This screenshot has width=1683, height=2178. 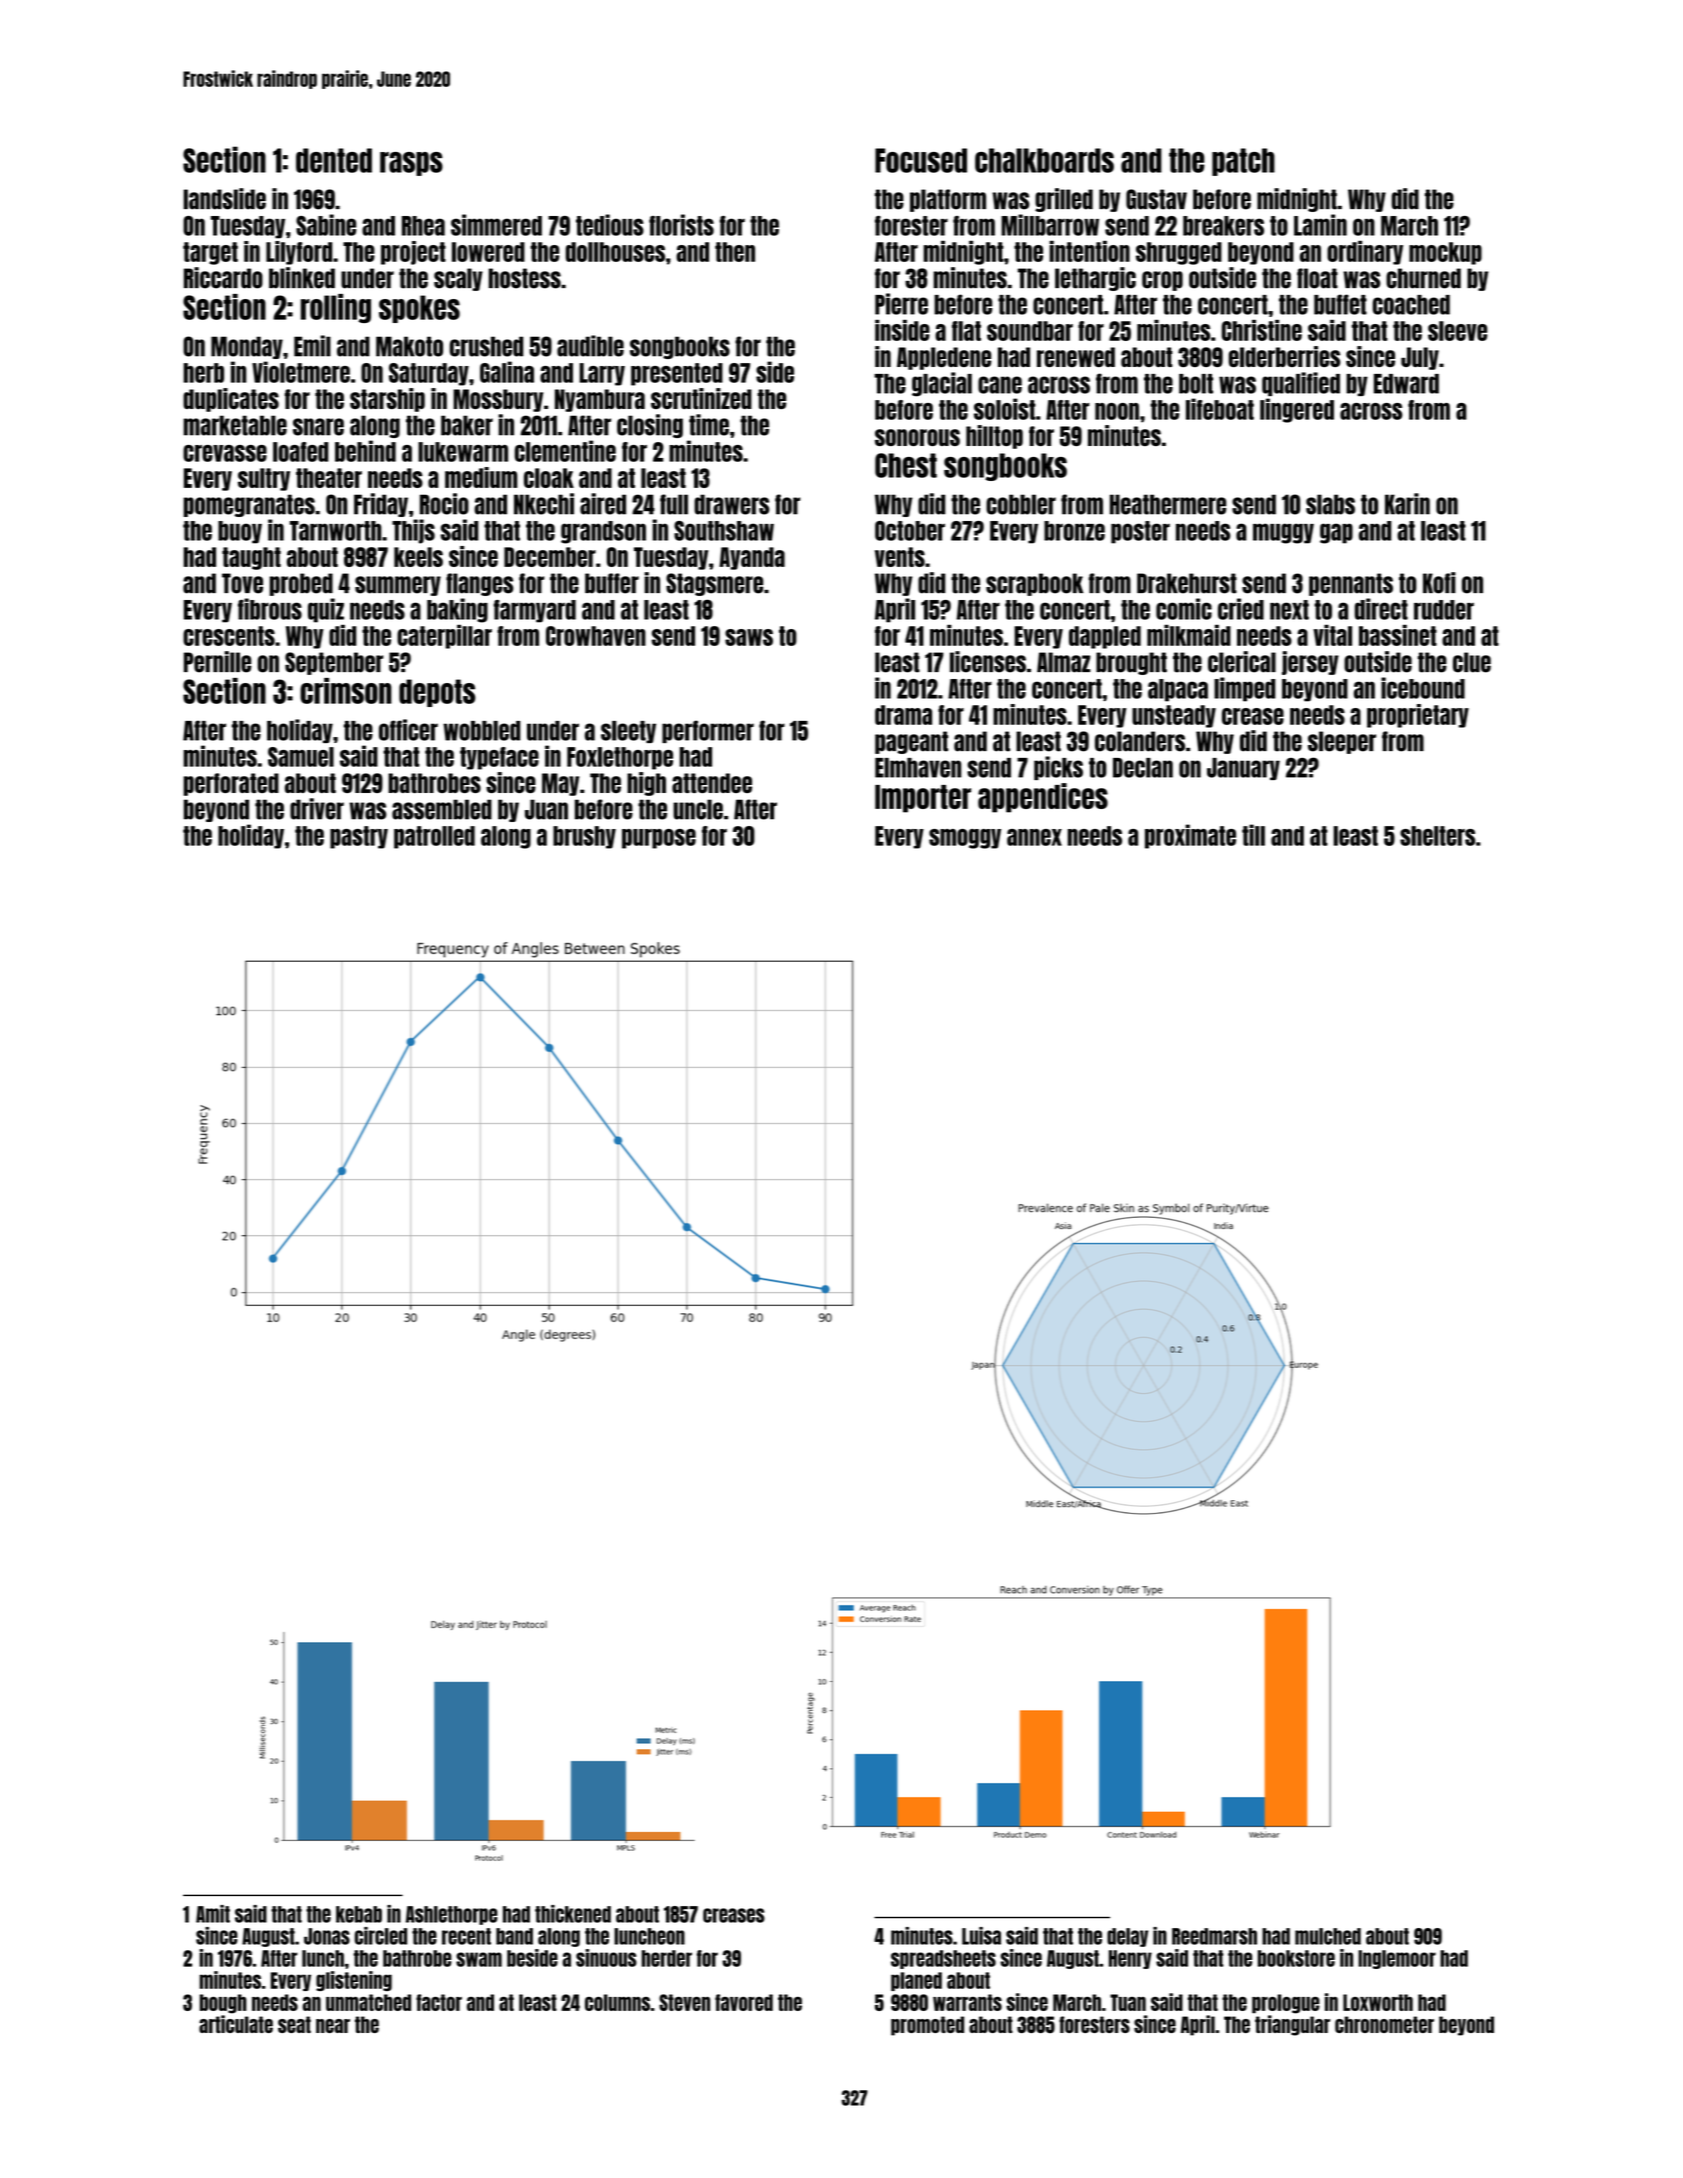 I want to click on Luisa, so click(x=981, y=1936).
